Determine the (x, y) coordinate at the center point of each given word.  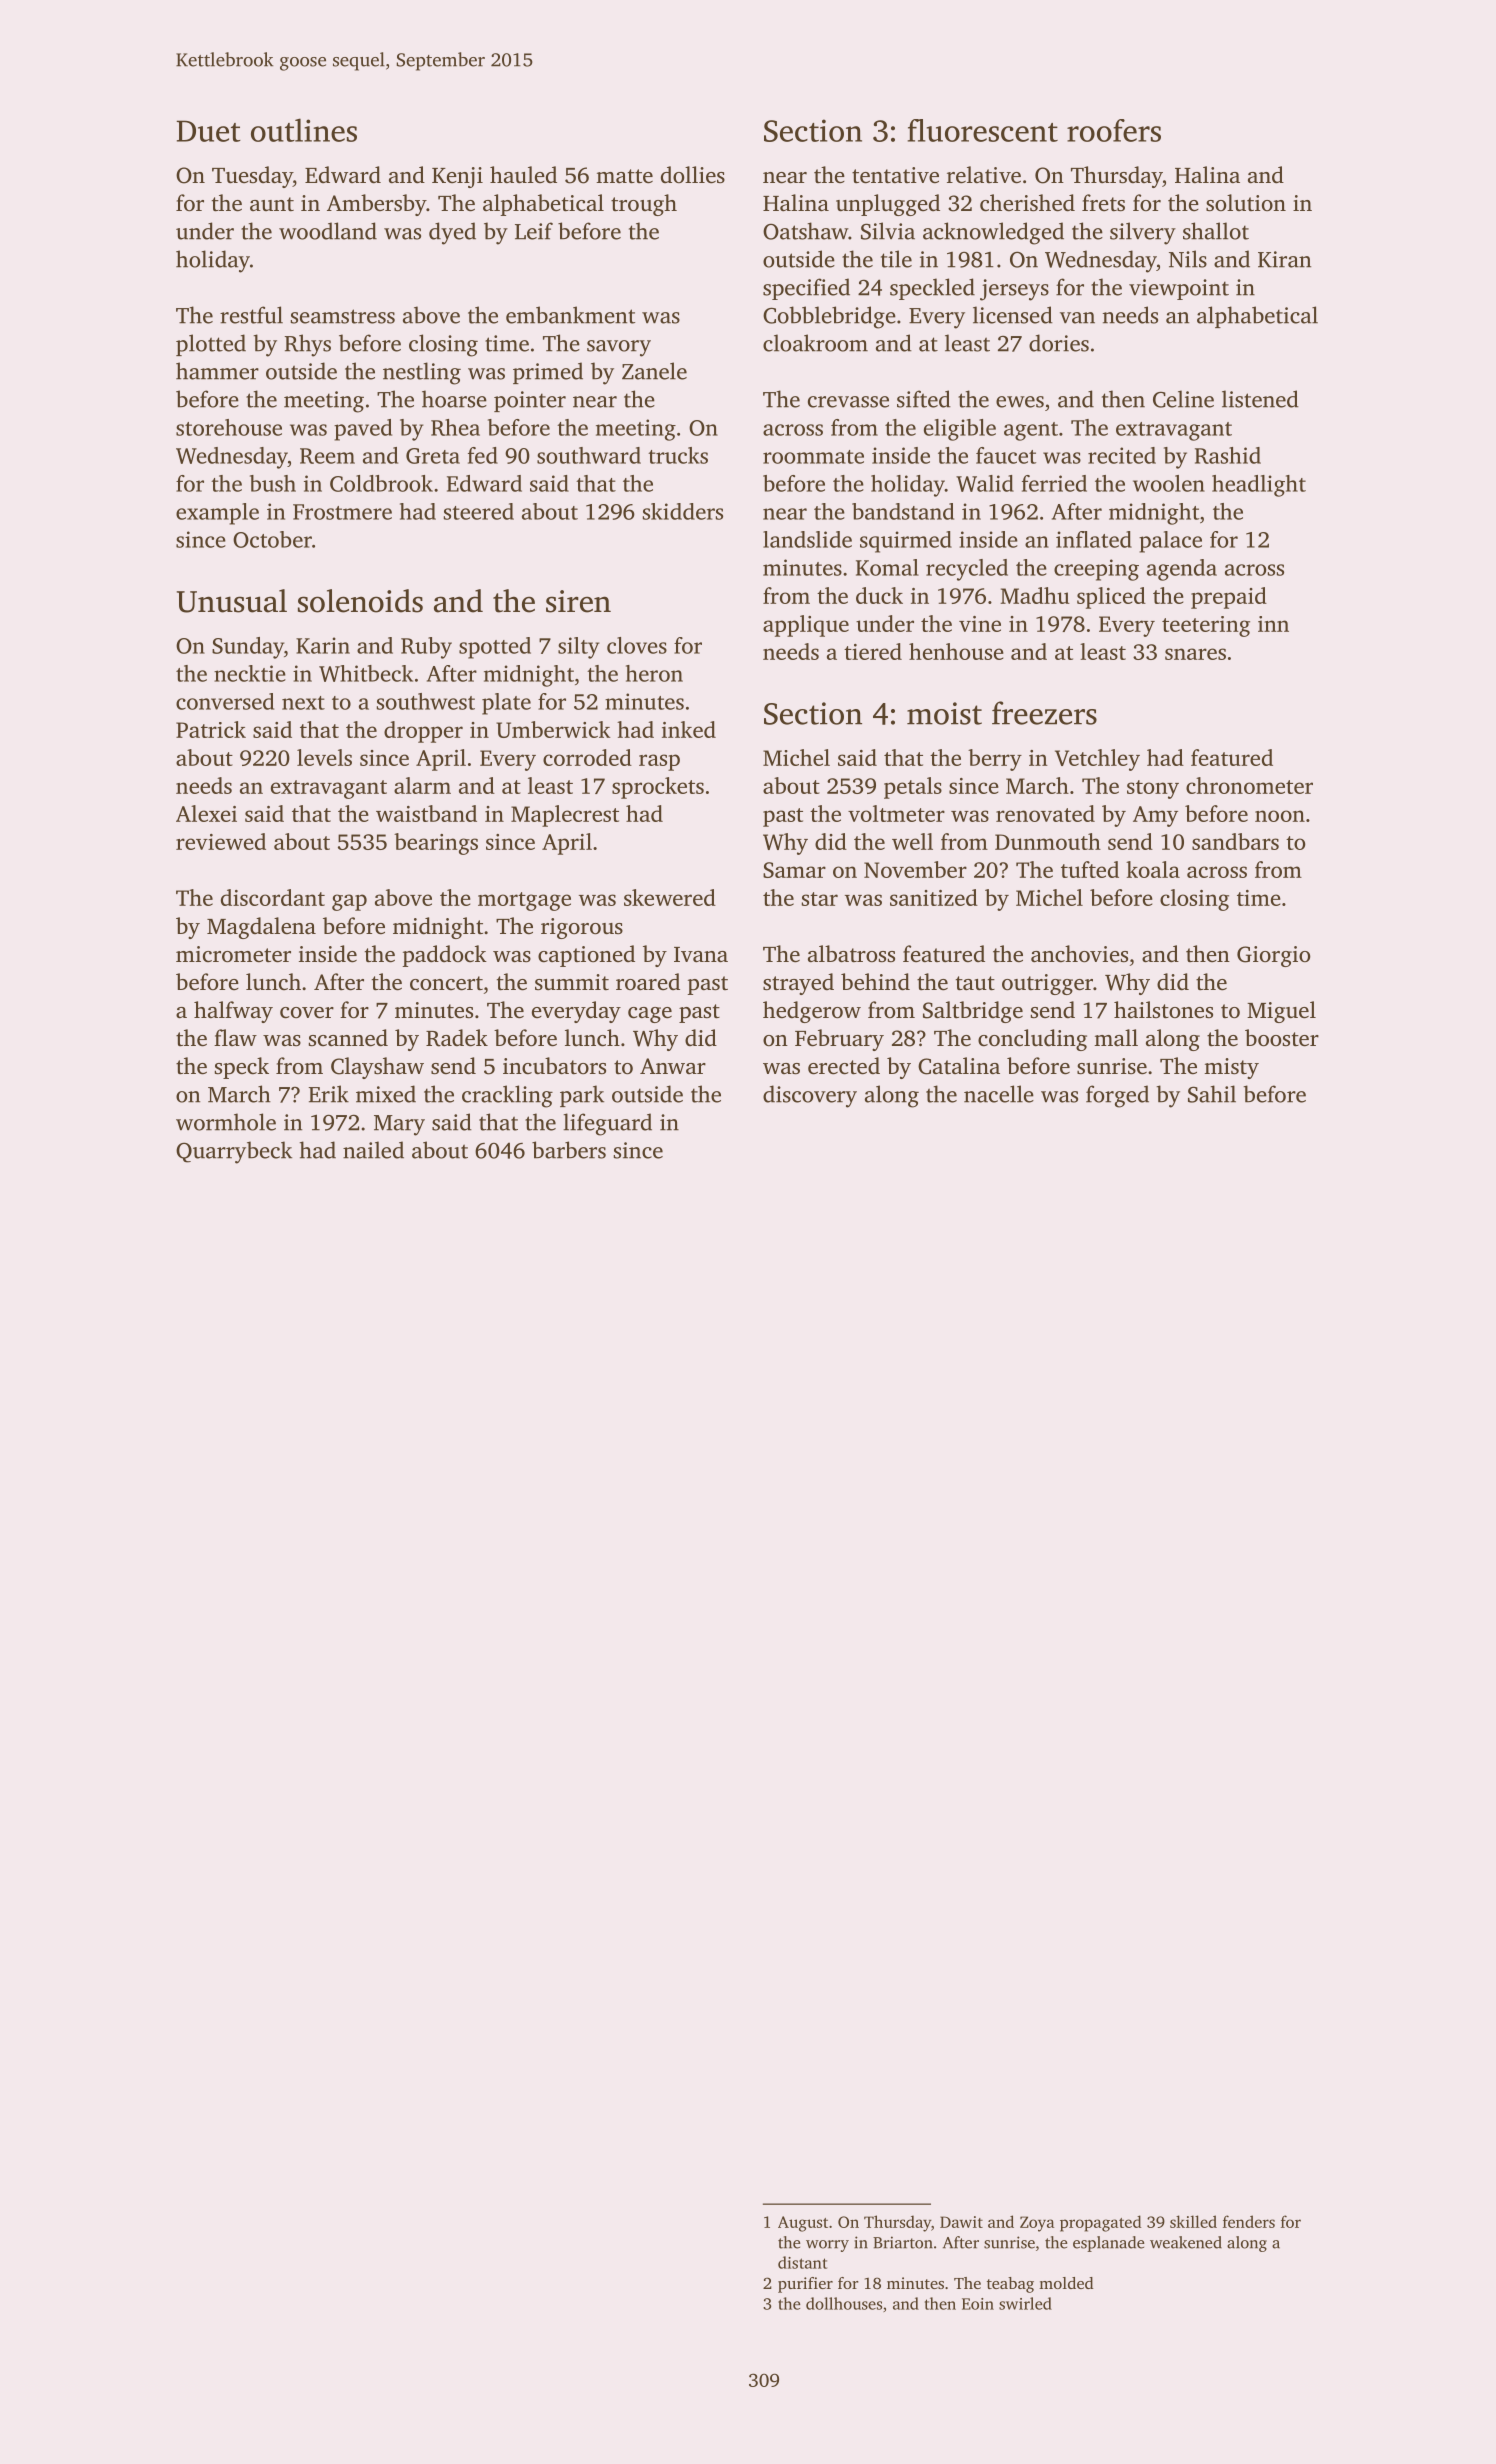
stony (1153, 789)
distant (802, 2262)
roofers (1114, 130)
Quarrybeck (234, 1152)
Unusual (232, 601)
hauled (523, 175)
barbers (569, 1150)
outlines (304, 130)
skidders (683, 511)
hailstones (1163, 1009)
